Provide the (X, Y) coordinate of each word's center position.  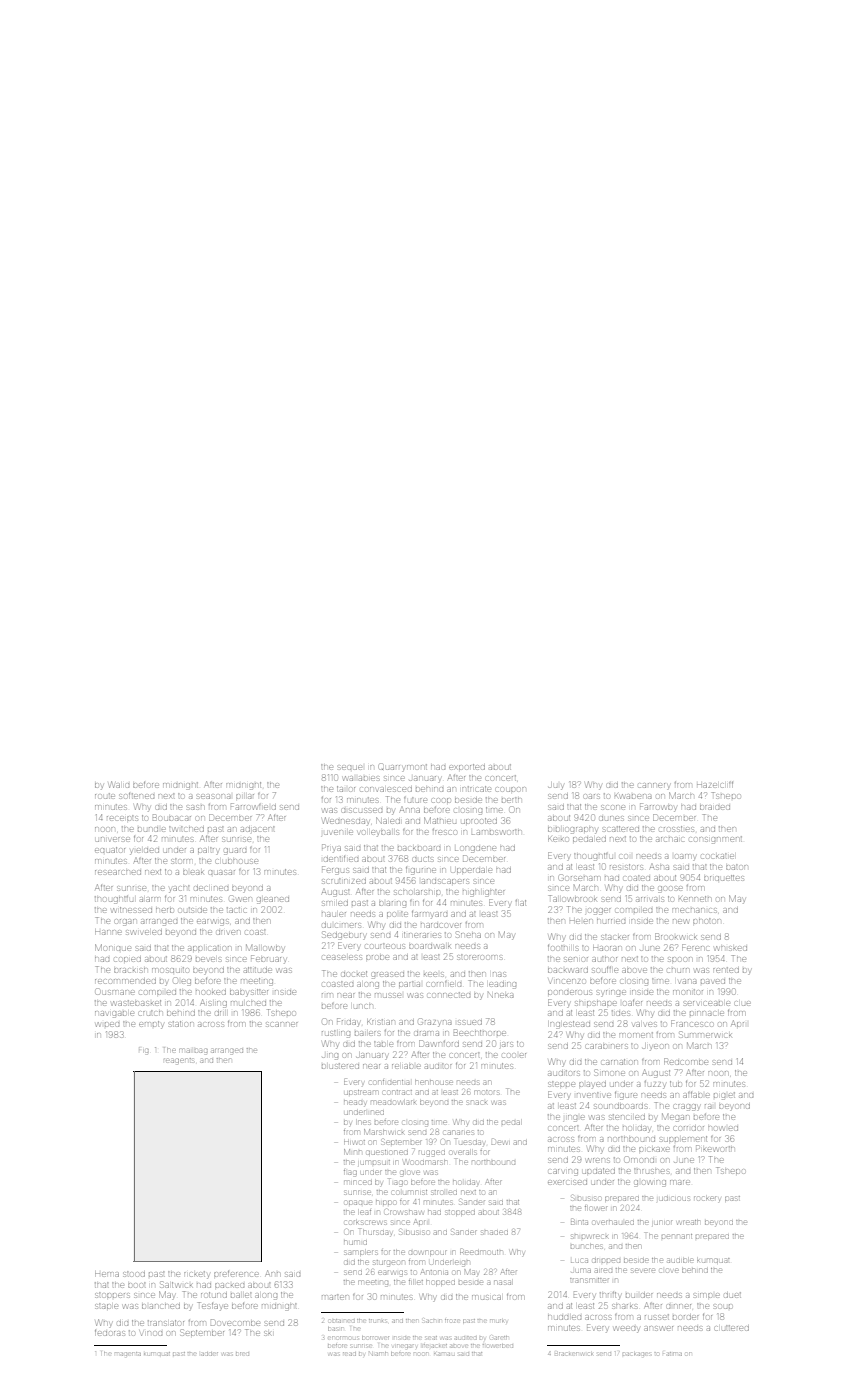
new (681, 921)
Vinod (151, 1333)
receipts (122, 818)
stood (134, 1274)
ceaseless (342, 957)
